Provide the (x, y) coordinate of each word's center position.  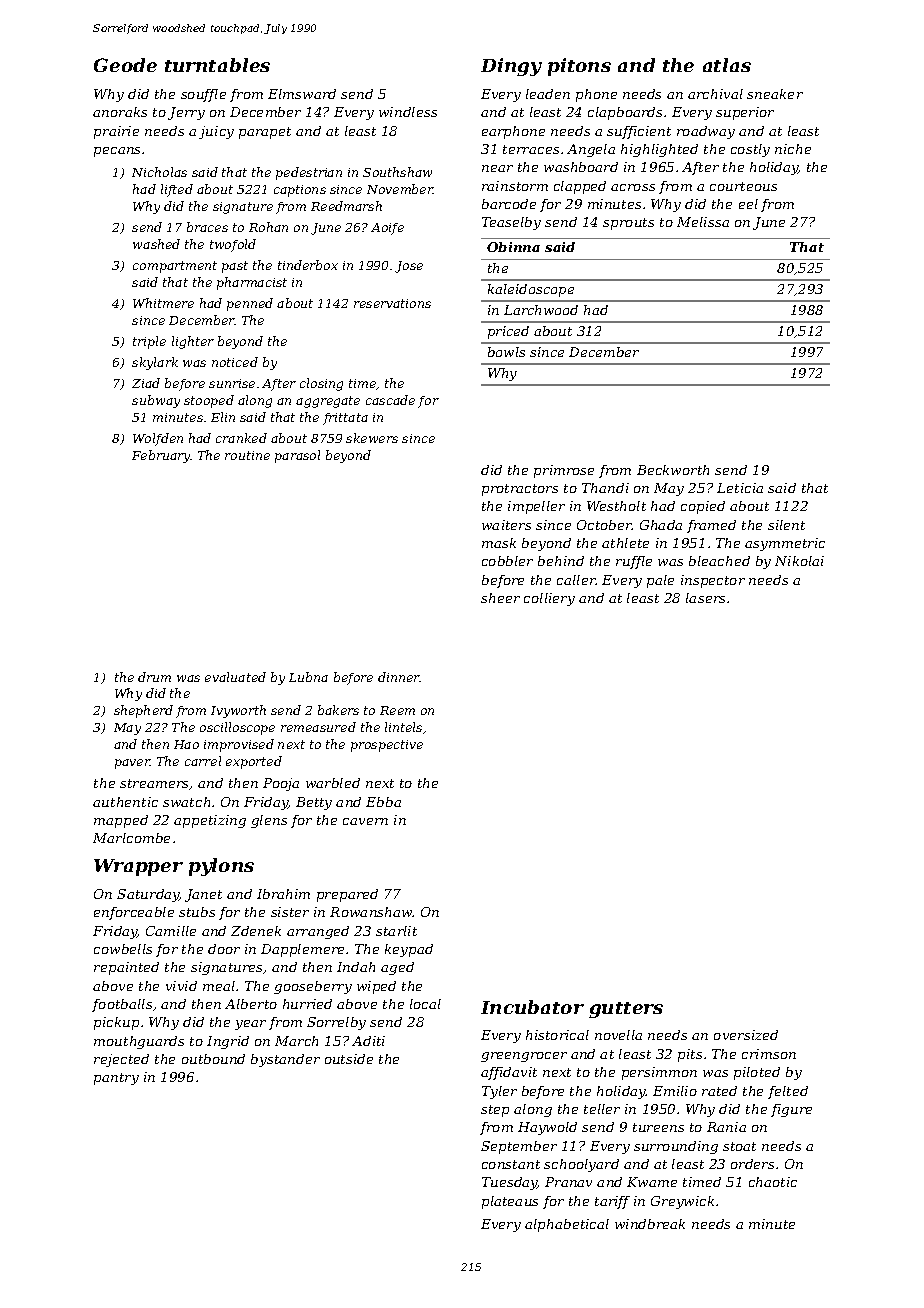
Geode (125, 65)
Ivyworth (238, 711)
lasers (705, 598)
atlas (727, 65)
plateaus (510, 1202)
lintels (403, 727)
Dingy (511, 67)
